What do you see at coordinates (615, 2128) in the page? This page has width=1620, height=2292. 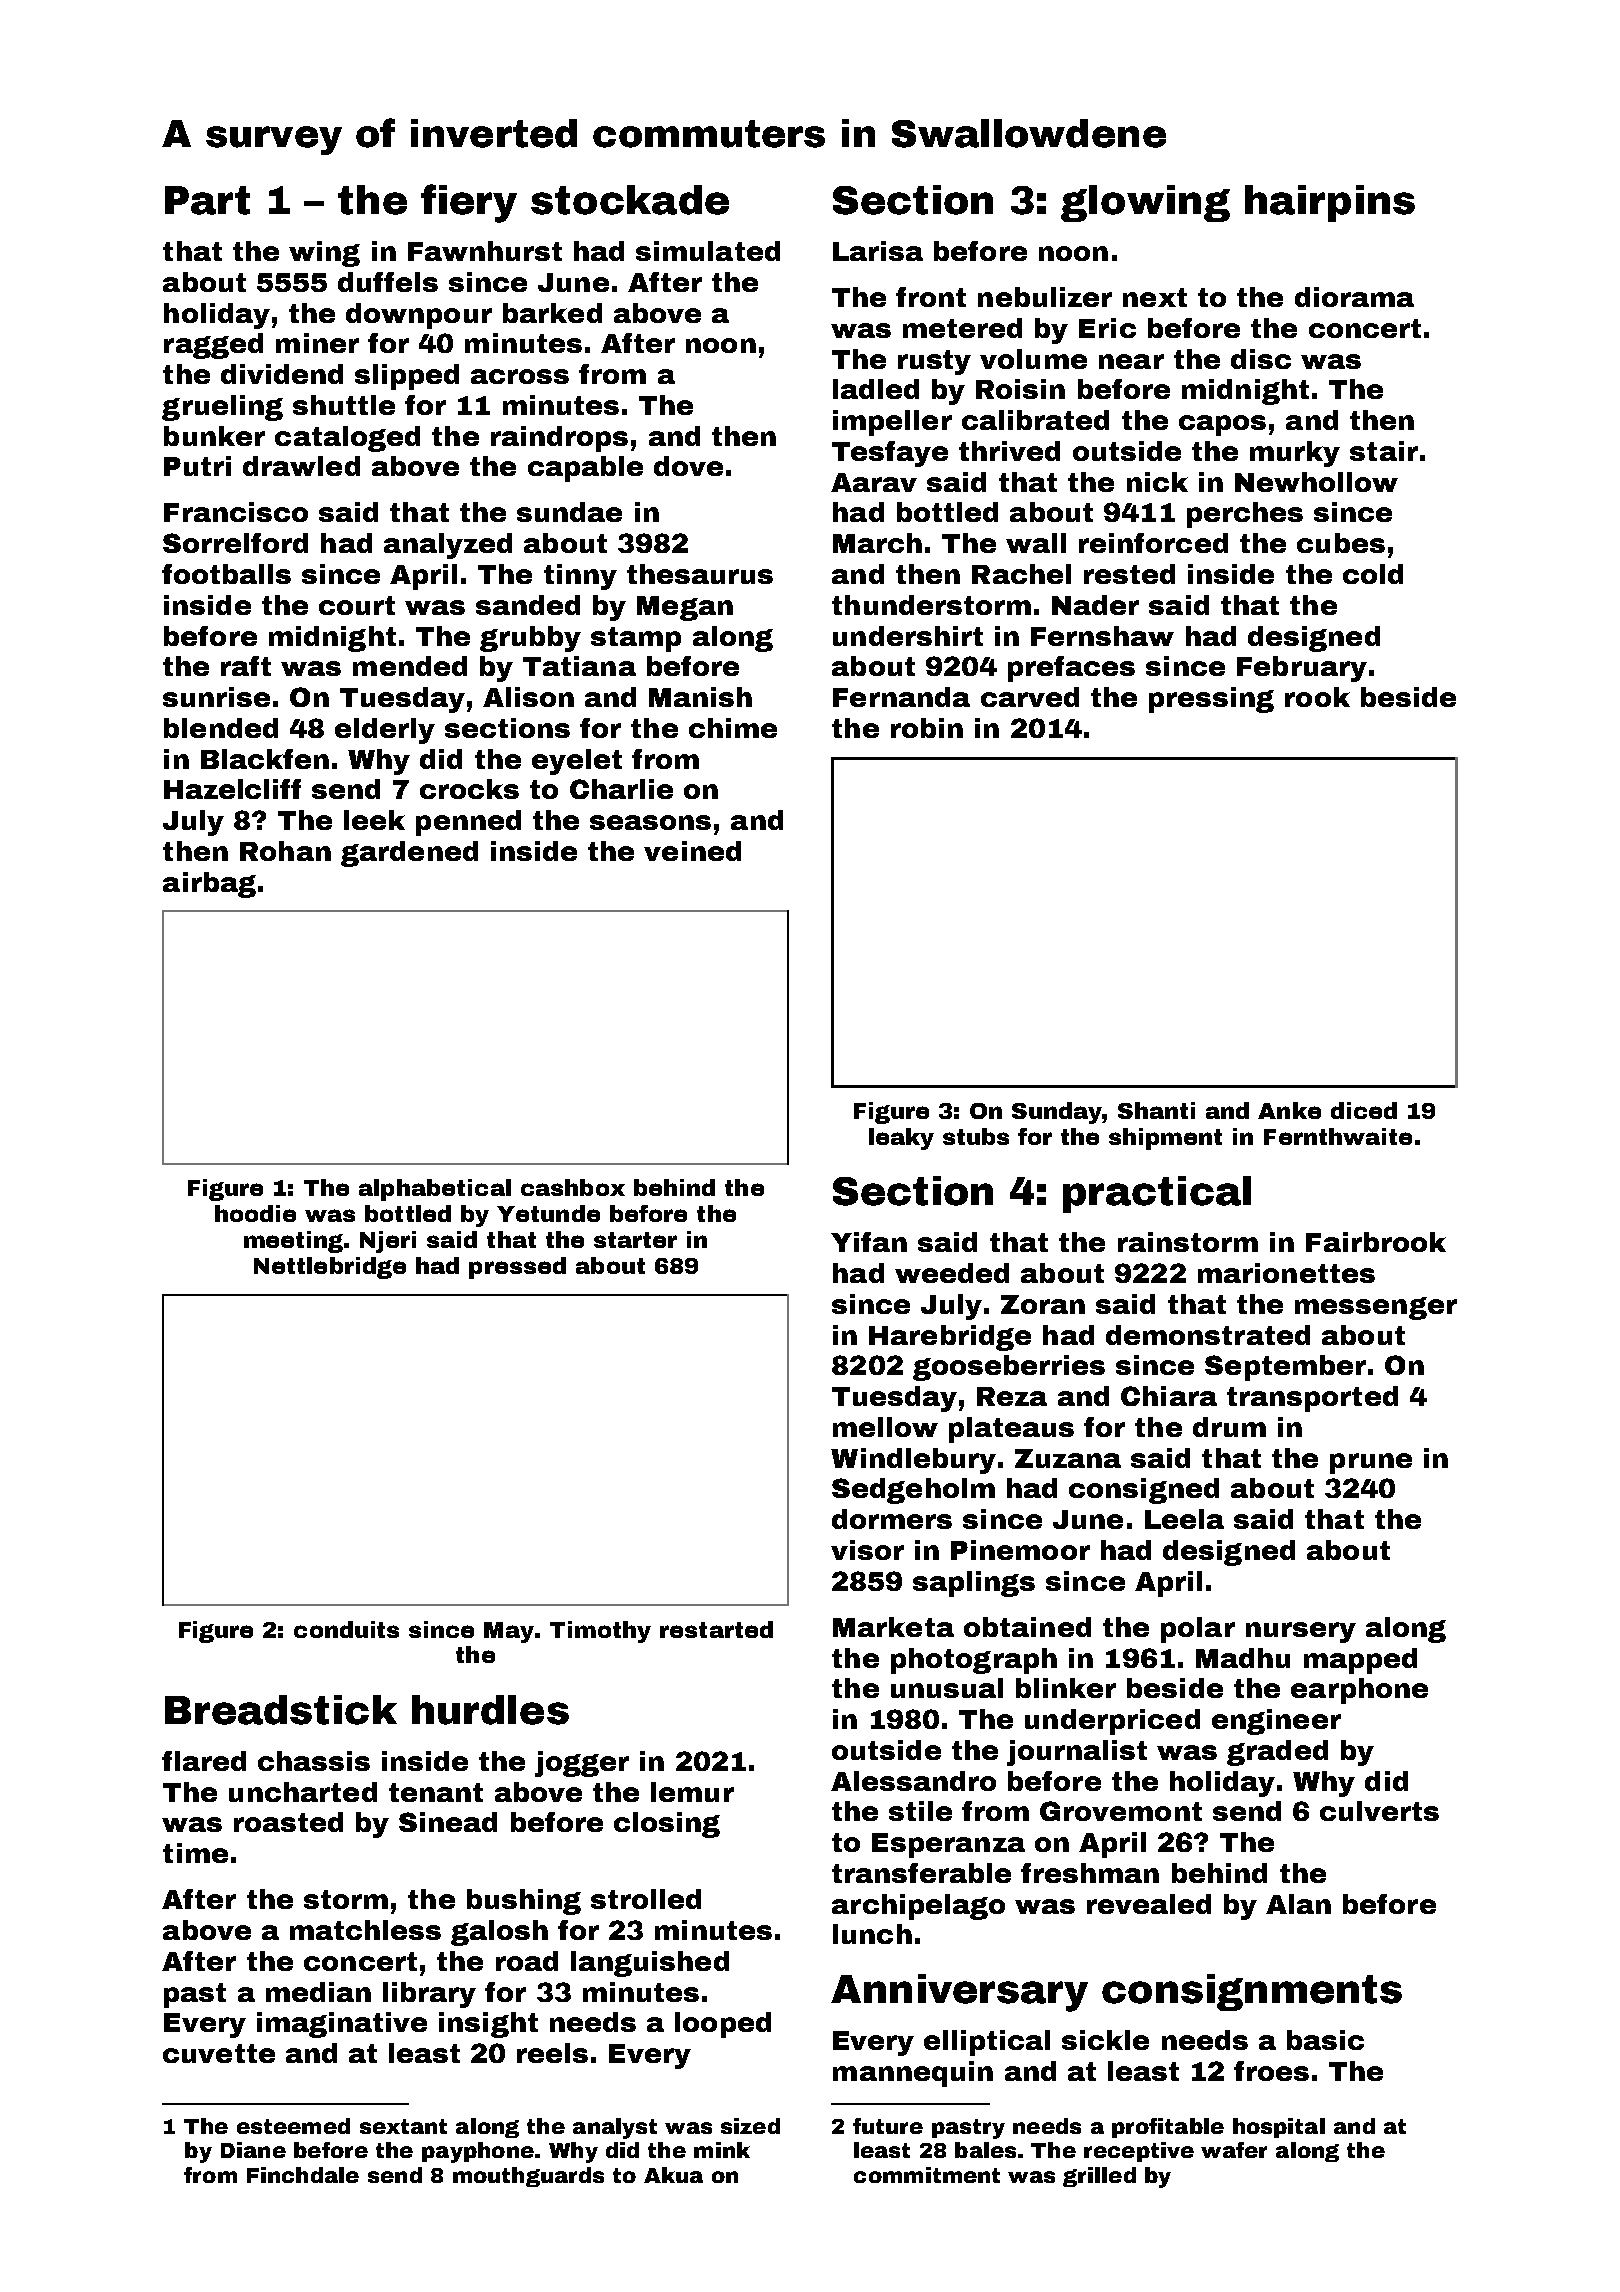 I see `analyst` at bounding box center [615, 2128].
